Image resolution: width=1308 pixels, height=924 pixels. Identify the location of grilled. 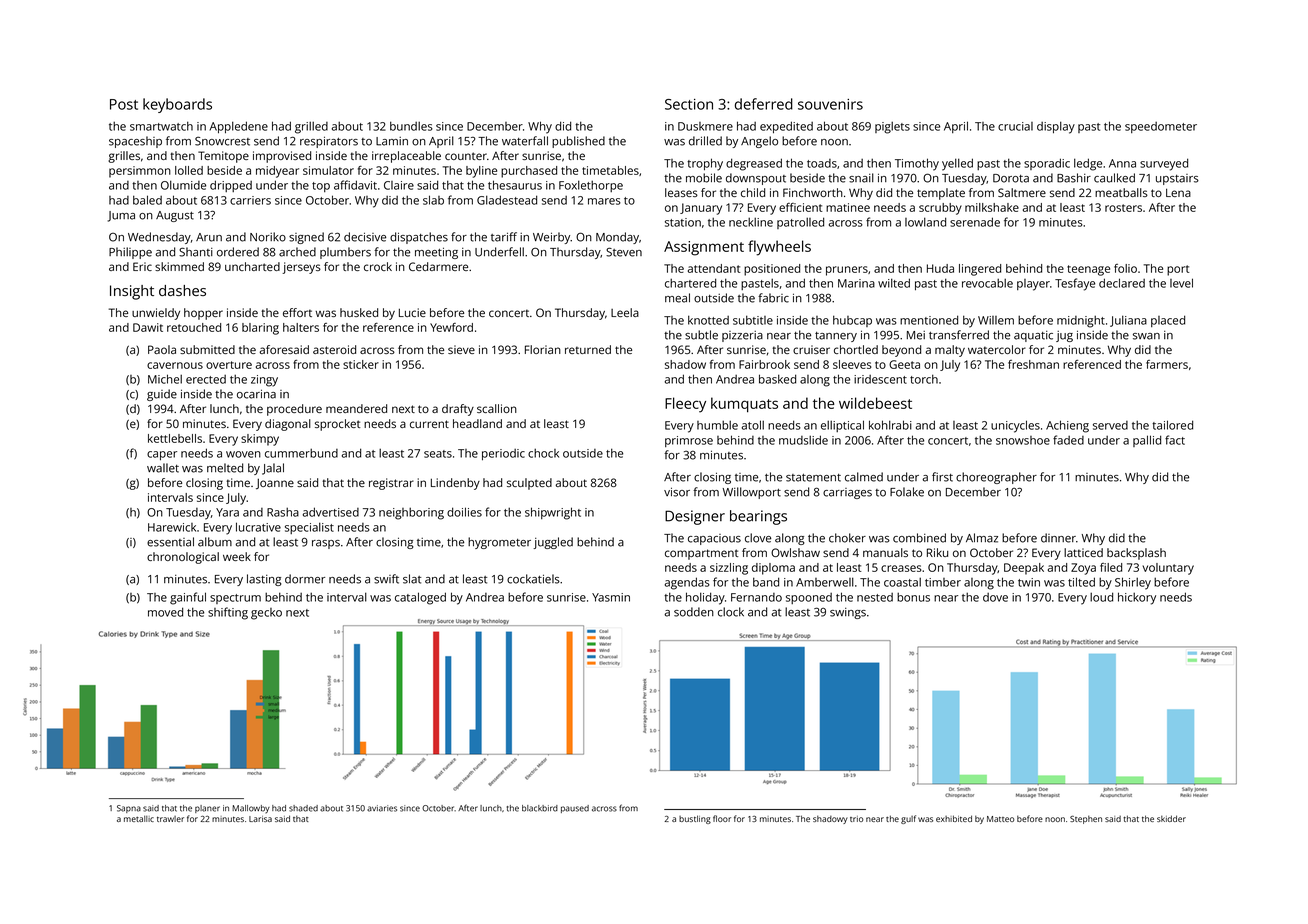
(311, 127).
